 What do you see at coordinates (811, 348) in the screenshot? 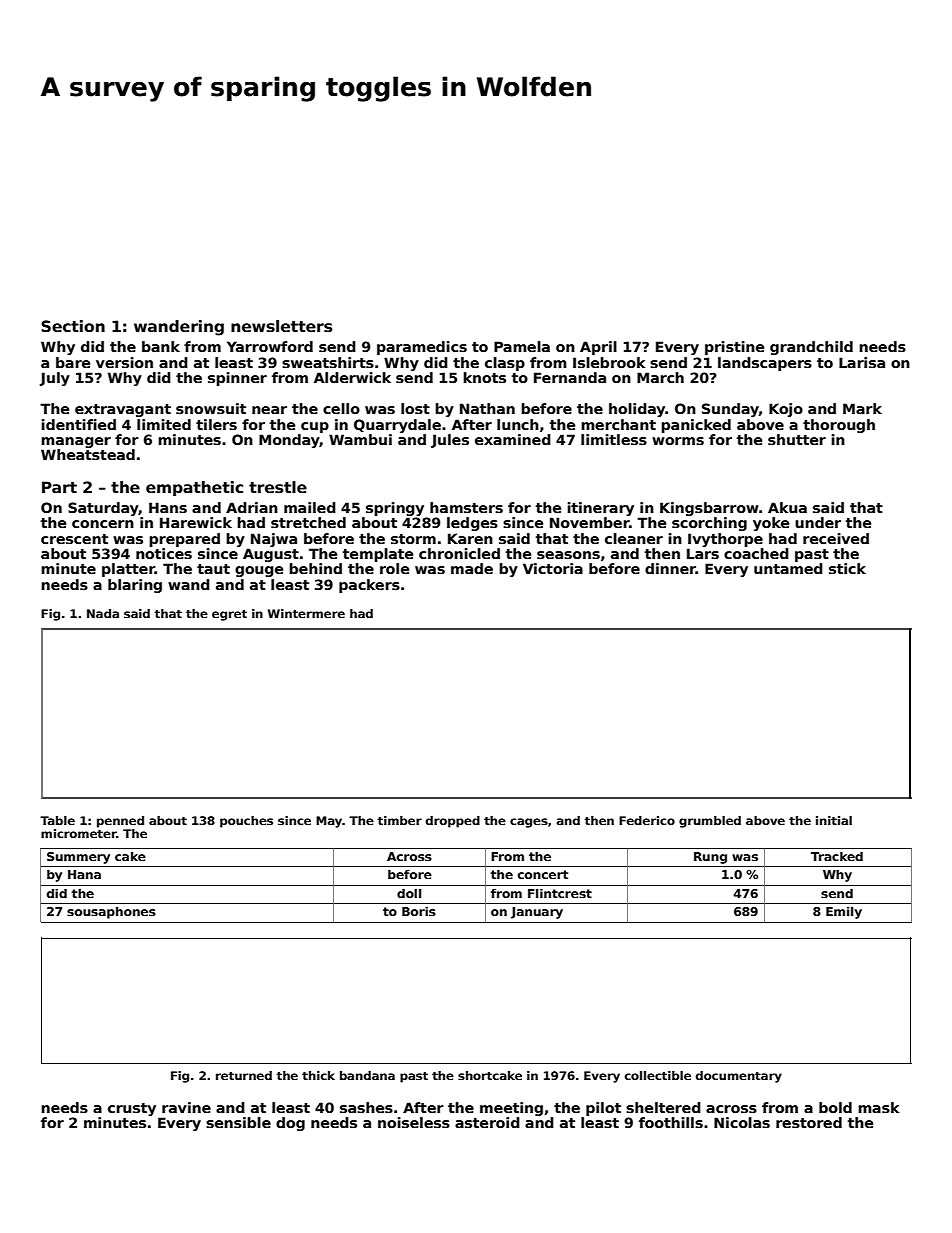
I see `grandchild` at bounding box center [811, 348].
